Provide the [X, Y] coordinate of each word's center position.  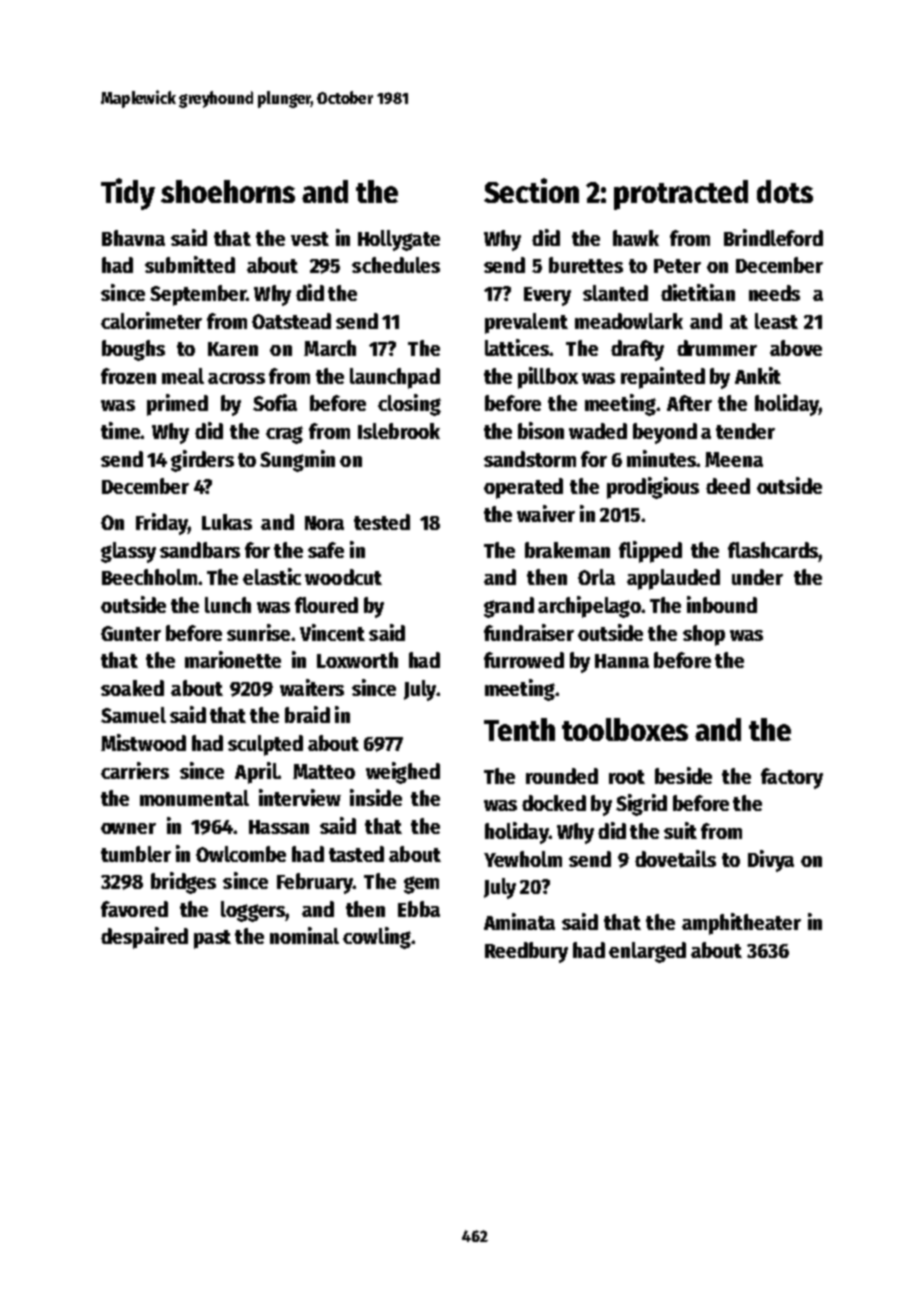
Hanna [622, 661]
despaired [144, 938]
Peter [677, 266]
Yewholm [523, 859]
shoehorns [228, 191]
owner [128, 828]
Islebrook [399, 431]
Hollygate [399, 240]
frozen [128, 376]
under [757, 577]
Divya [771, 861]
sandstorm [530, 459]
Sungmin [297, 461]
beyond [665, 433]
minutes [662, 458]
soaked [132, 688]
